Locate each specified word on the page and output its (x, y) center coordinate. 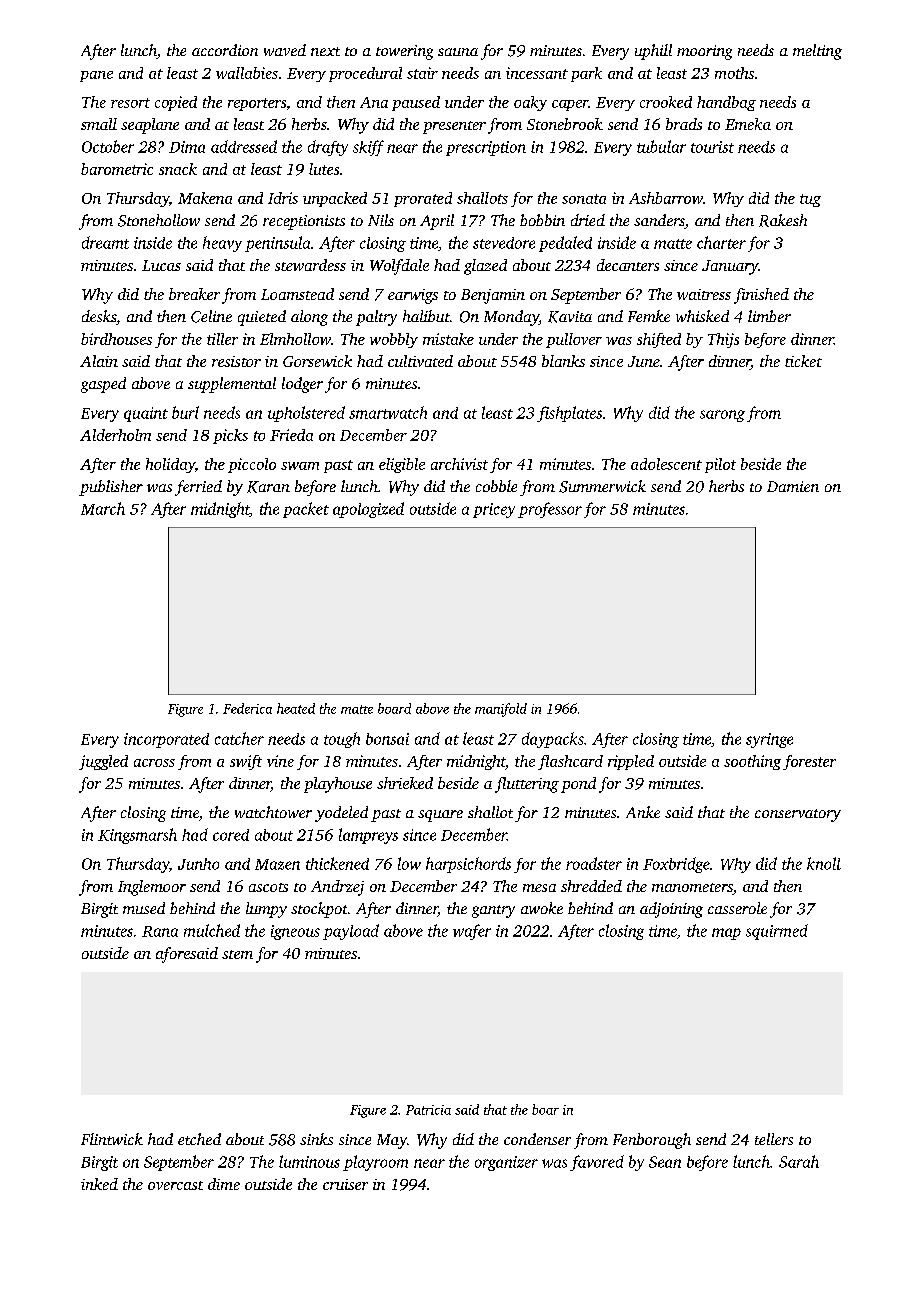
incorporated (166, 740)
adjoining (671, 910)
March (103, 508)
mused (144, 908)
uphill (653, 52)
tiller (222, 339)
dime (224, 1184)
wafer (472, 932)
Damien (793, 486)
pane (96, 76)
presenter (454, 127)
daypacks (553, 740)
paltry (376, 318)
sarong (722, 416)
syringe (769, 740)
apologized (368, 510)
